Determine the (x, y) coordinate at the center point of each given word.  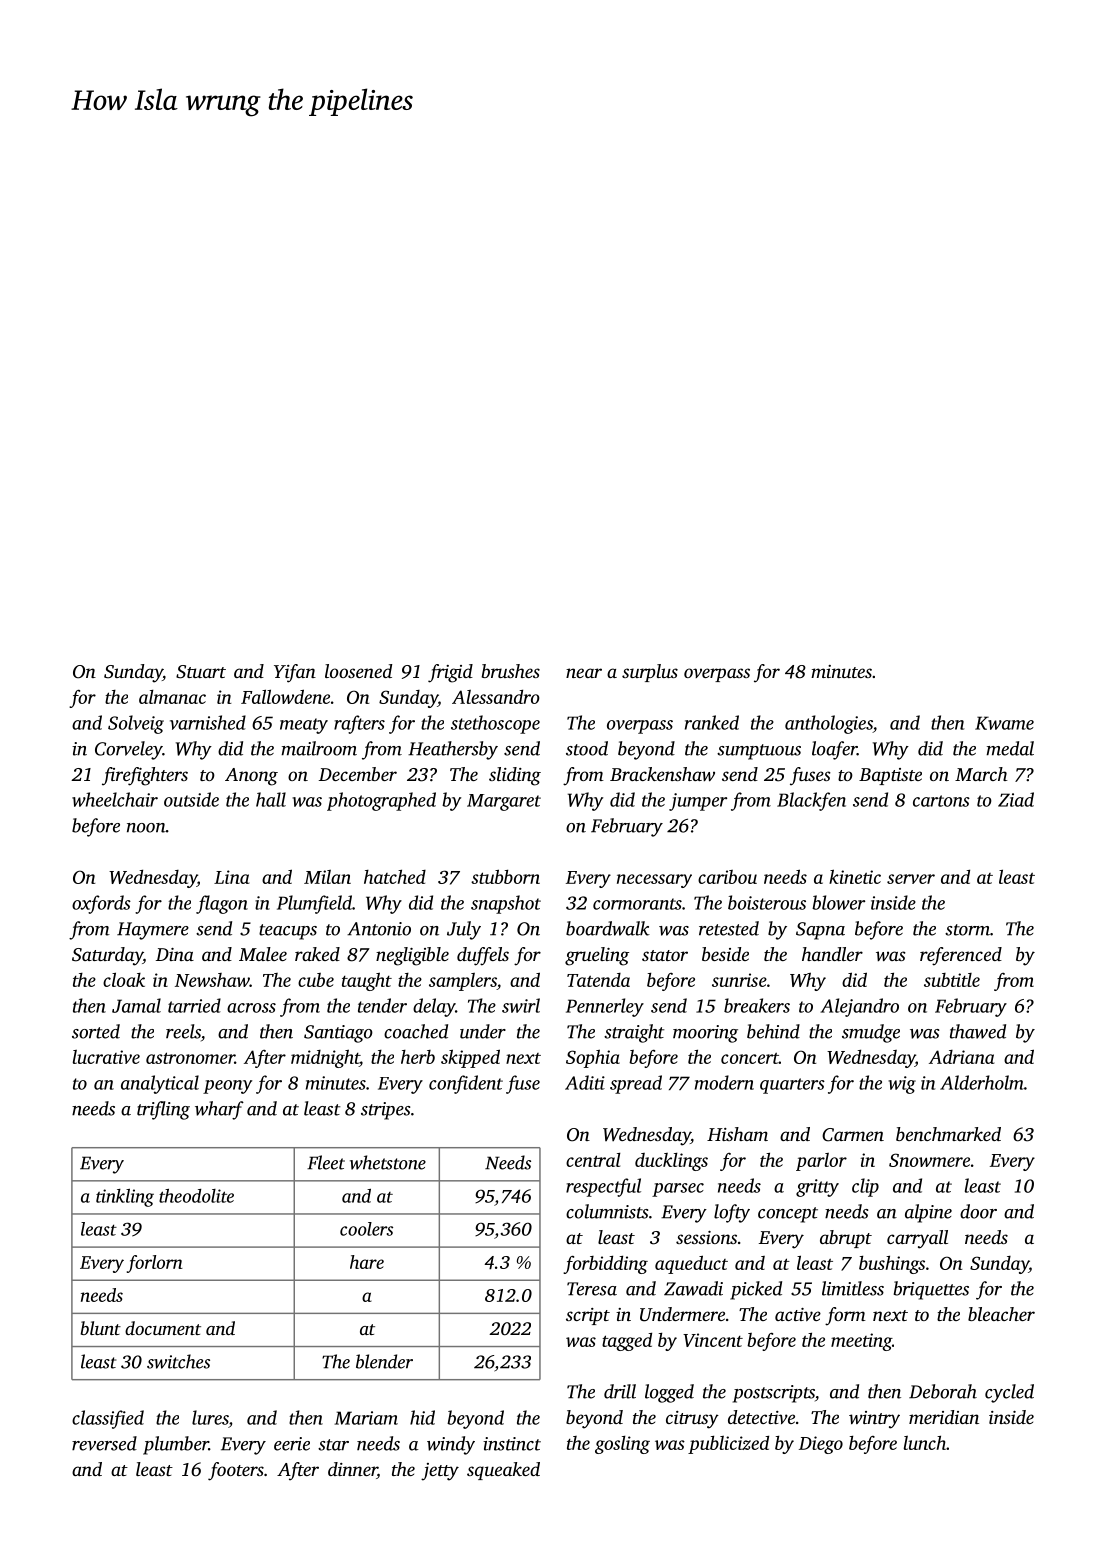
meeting (861, 1342)
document (163, 1328)
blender (384, 1361)
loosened (358, 671)
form (845, 1316)
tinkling (125, 1198)
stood (587, 748)
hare (367, 1262)
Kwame (1004, 723)
